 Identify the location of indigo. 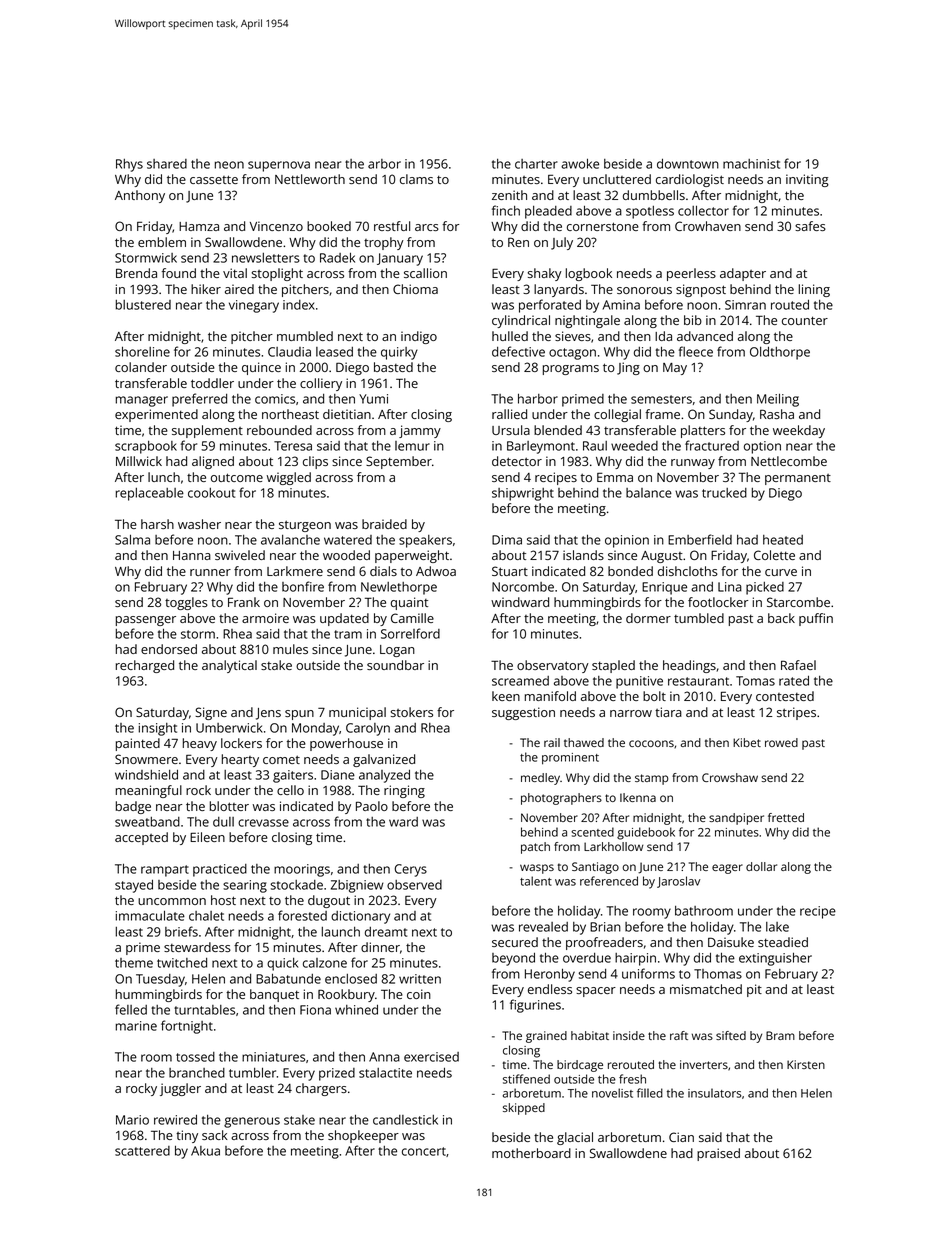
(419, 337).
